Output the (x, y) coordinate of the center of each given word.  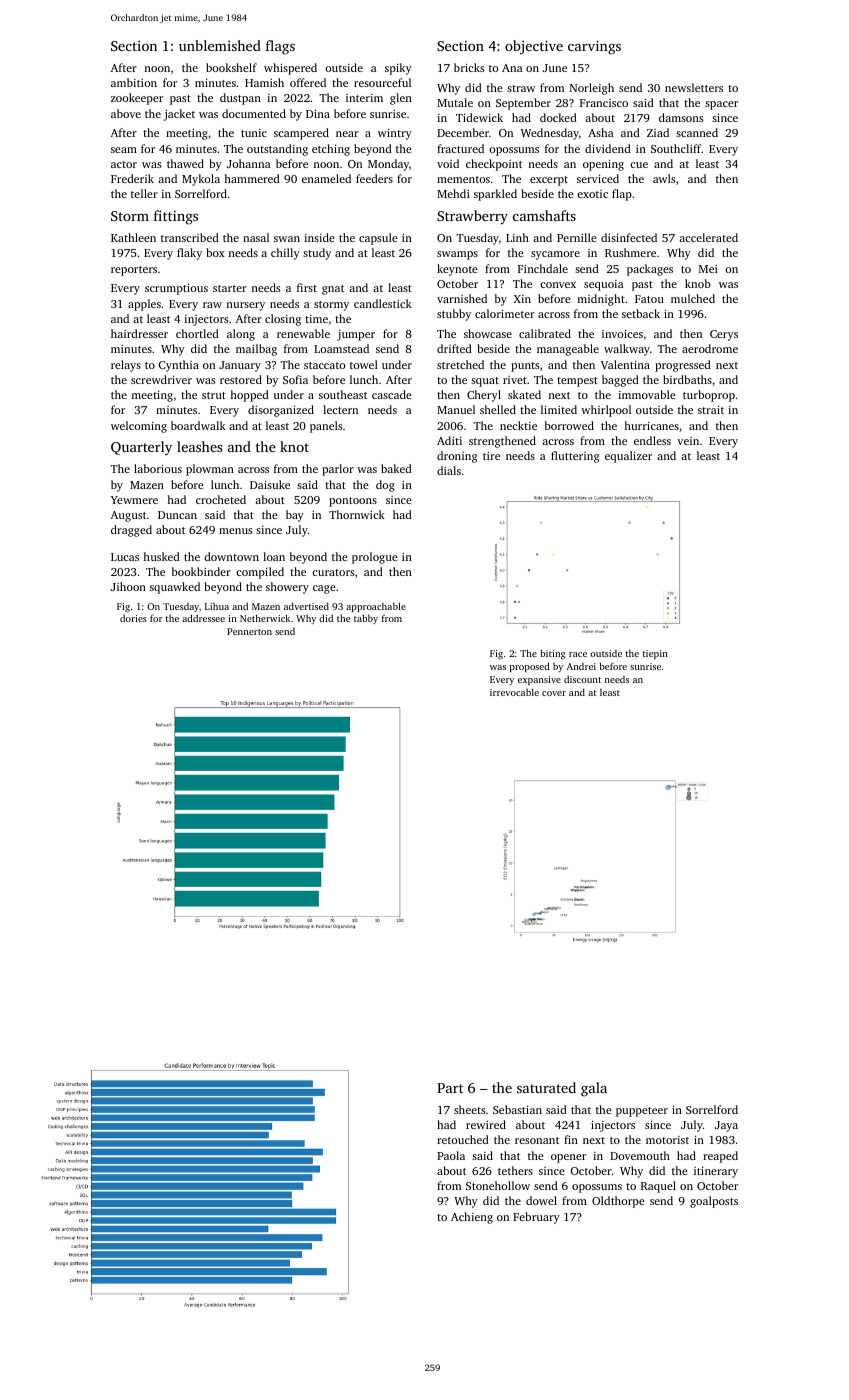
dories (133, 618)
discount (582, 679)
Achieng (472, 1218)
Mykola (201, 180)
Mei (708, 269)
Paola (451, 1155)
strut (214, 395)
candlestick (383, 303)
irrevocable (514, 692)
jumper (356, 335)
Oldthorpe (618, 1202)
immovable (647, 394)
